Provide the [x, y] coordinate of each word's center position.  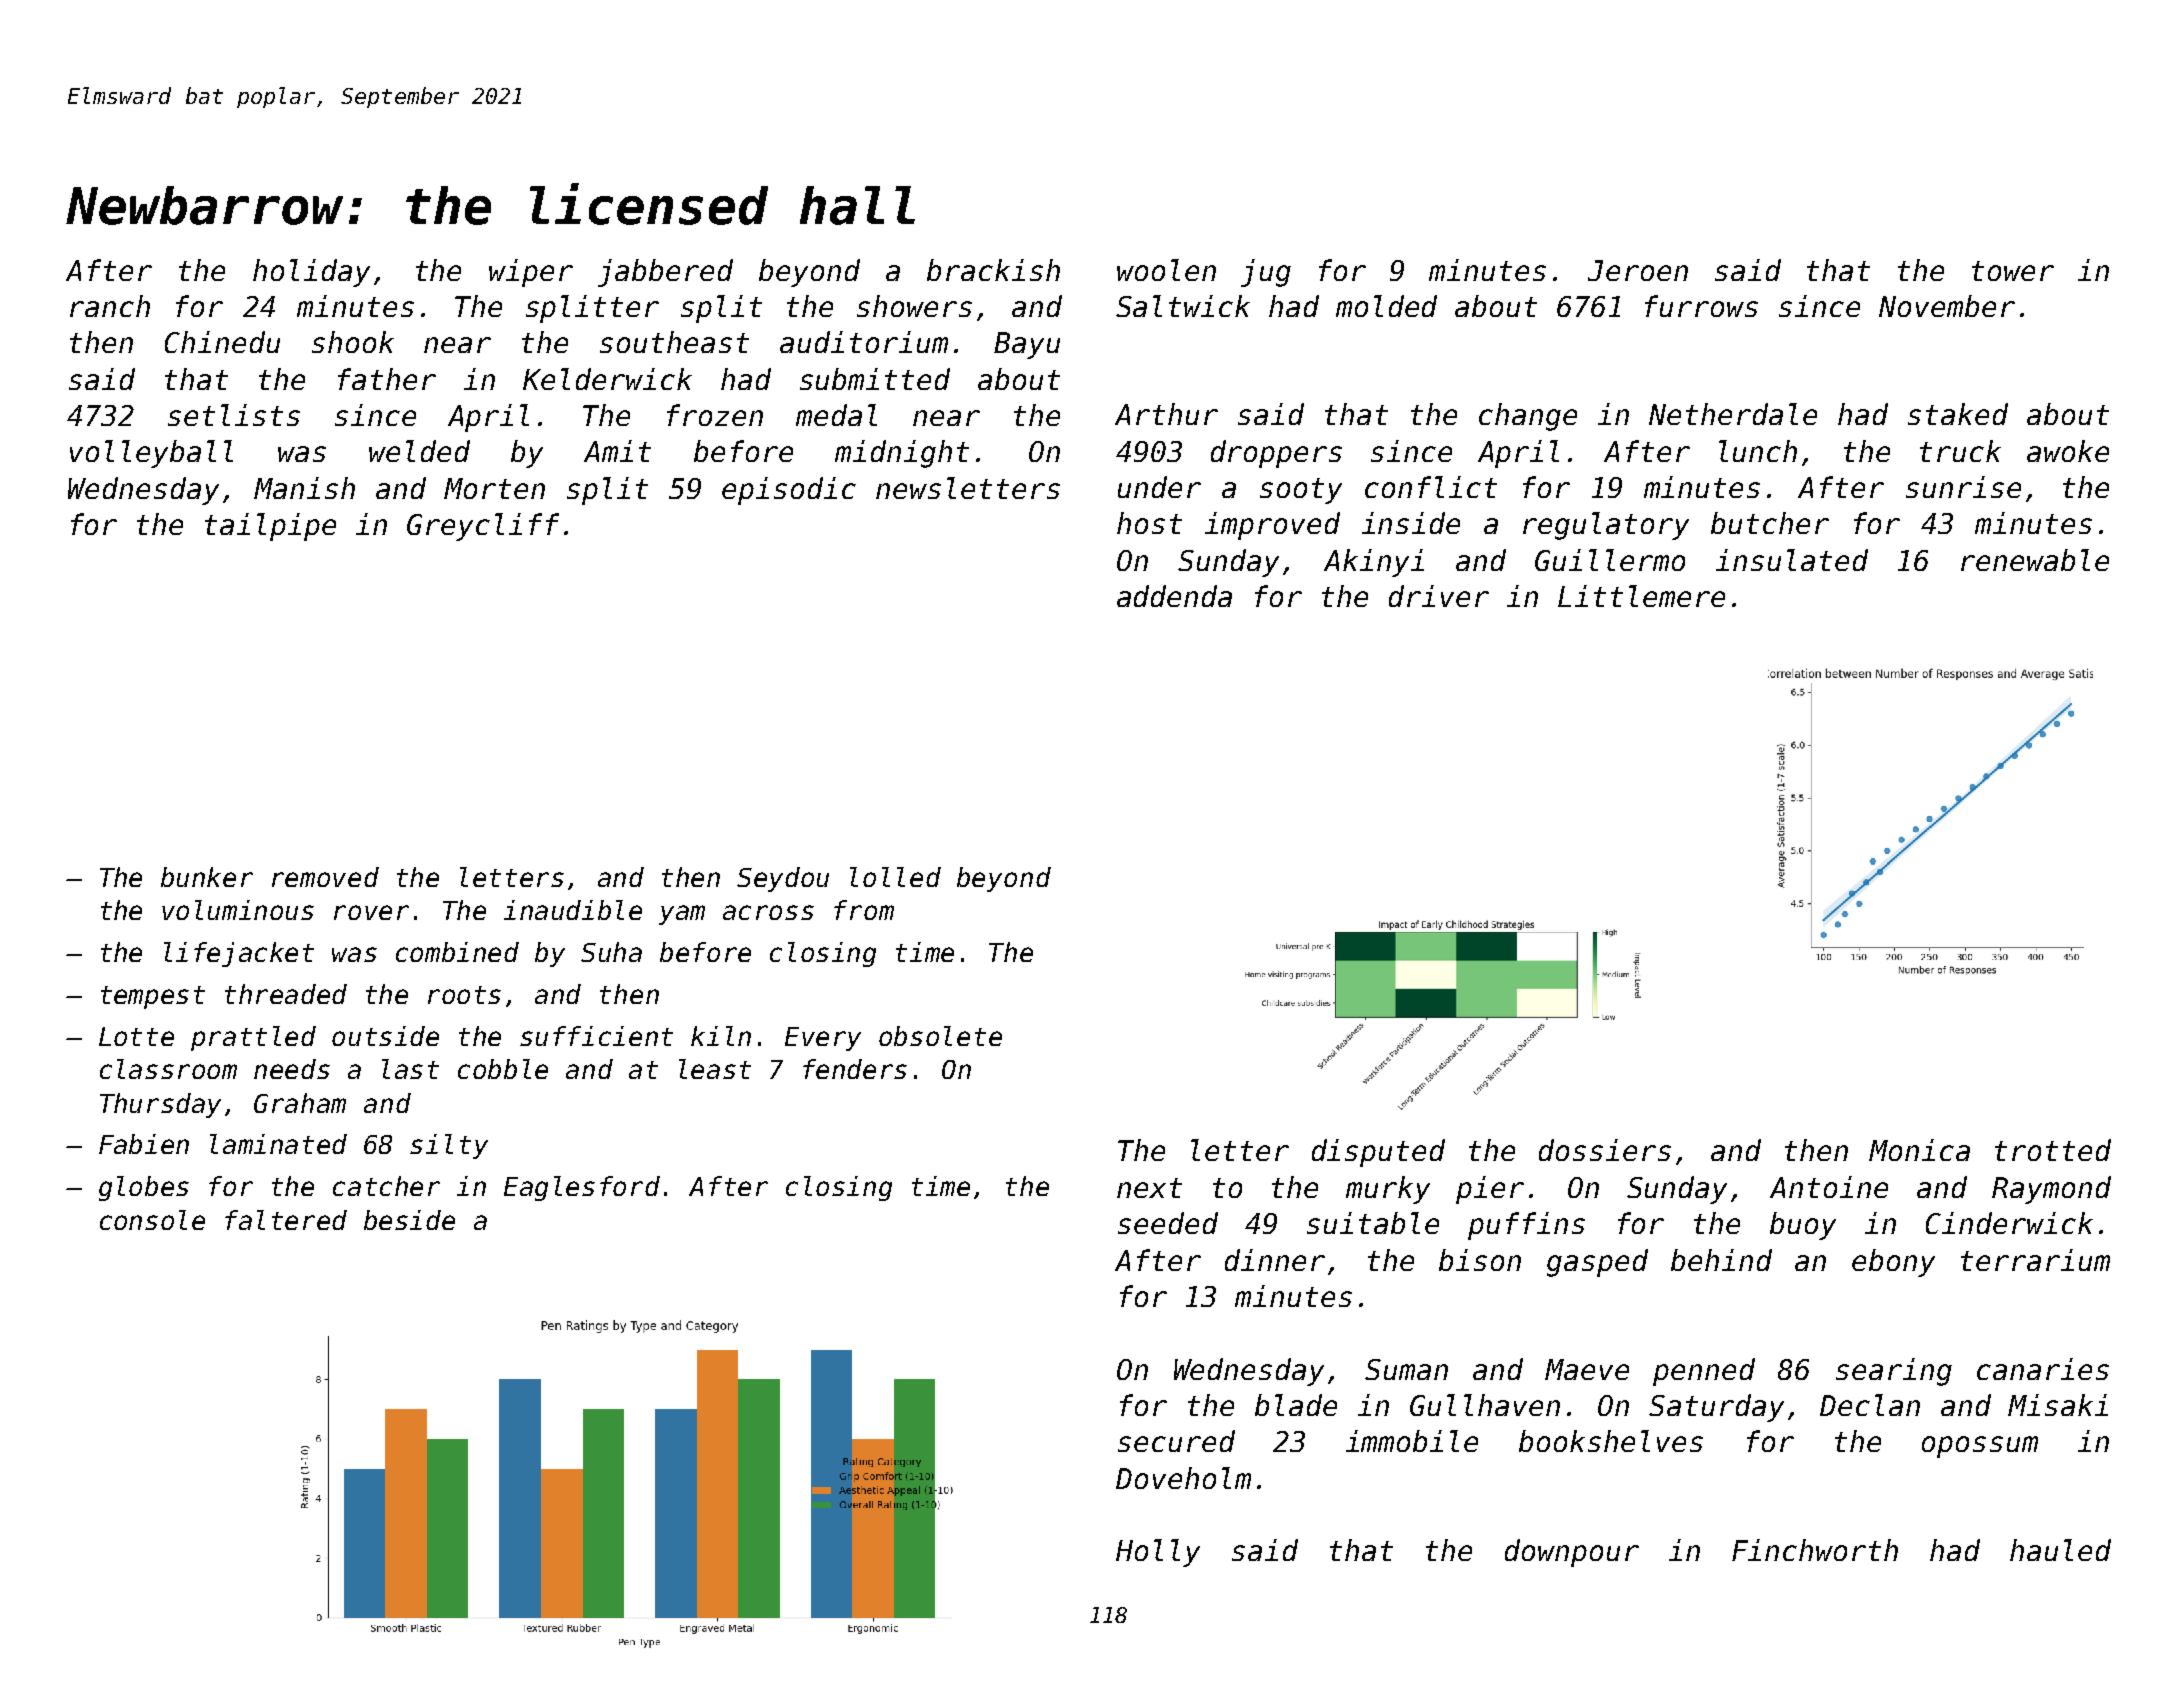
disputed [1378, 1153]
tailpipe [270, 527]
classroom [168, 1069]
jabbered [665, 273]
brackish [993, 270]
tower [2013, 271]
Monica [1919, 1150]
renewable [2035, 560]
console [152, 1220]
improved [1272, 526]
